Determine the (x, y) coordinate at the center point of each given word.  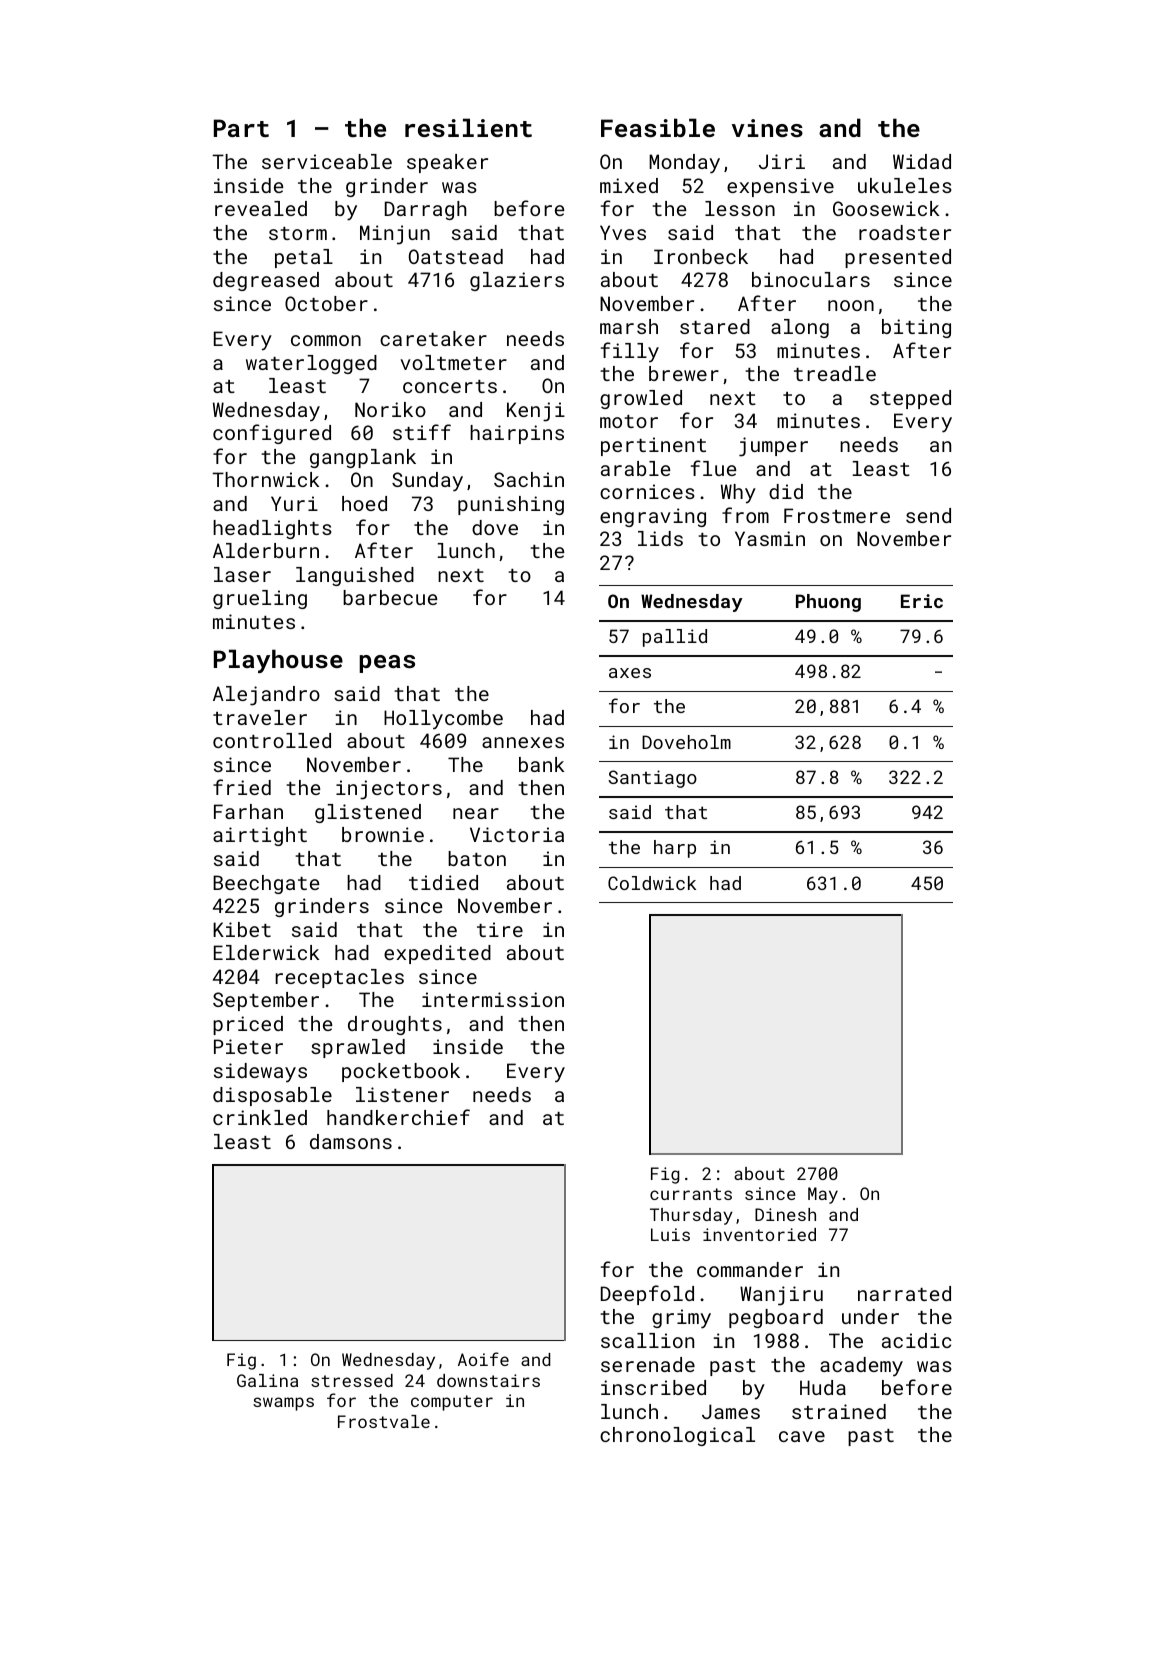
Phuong (828, 603)
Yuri (294, 503)
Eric (922, 601)
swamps (283, 1404)
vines (767, 128)
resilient (468, 127)
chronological (677, 1436)
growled (641, 399)
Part (241, 128)
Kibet (242, 929)
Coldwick (652, 883)
